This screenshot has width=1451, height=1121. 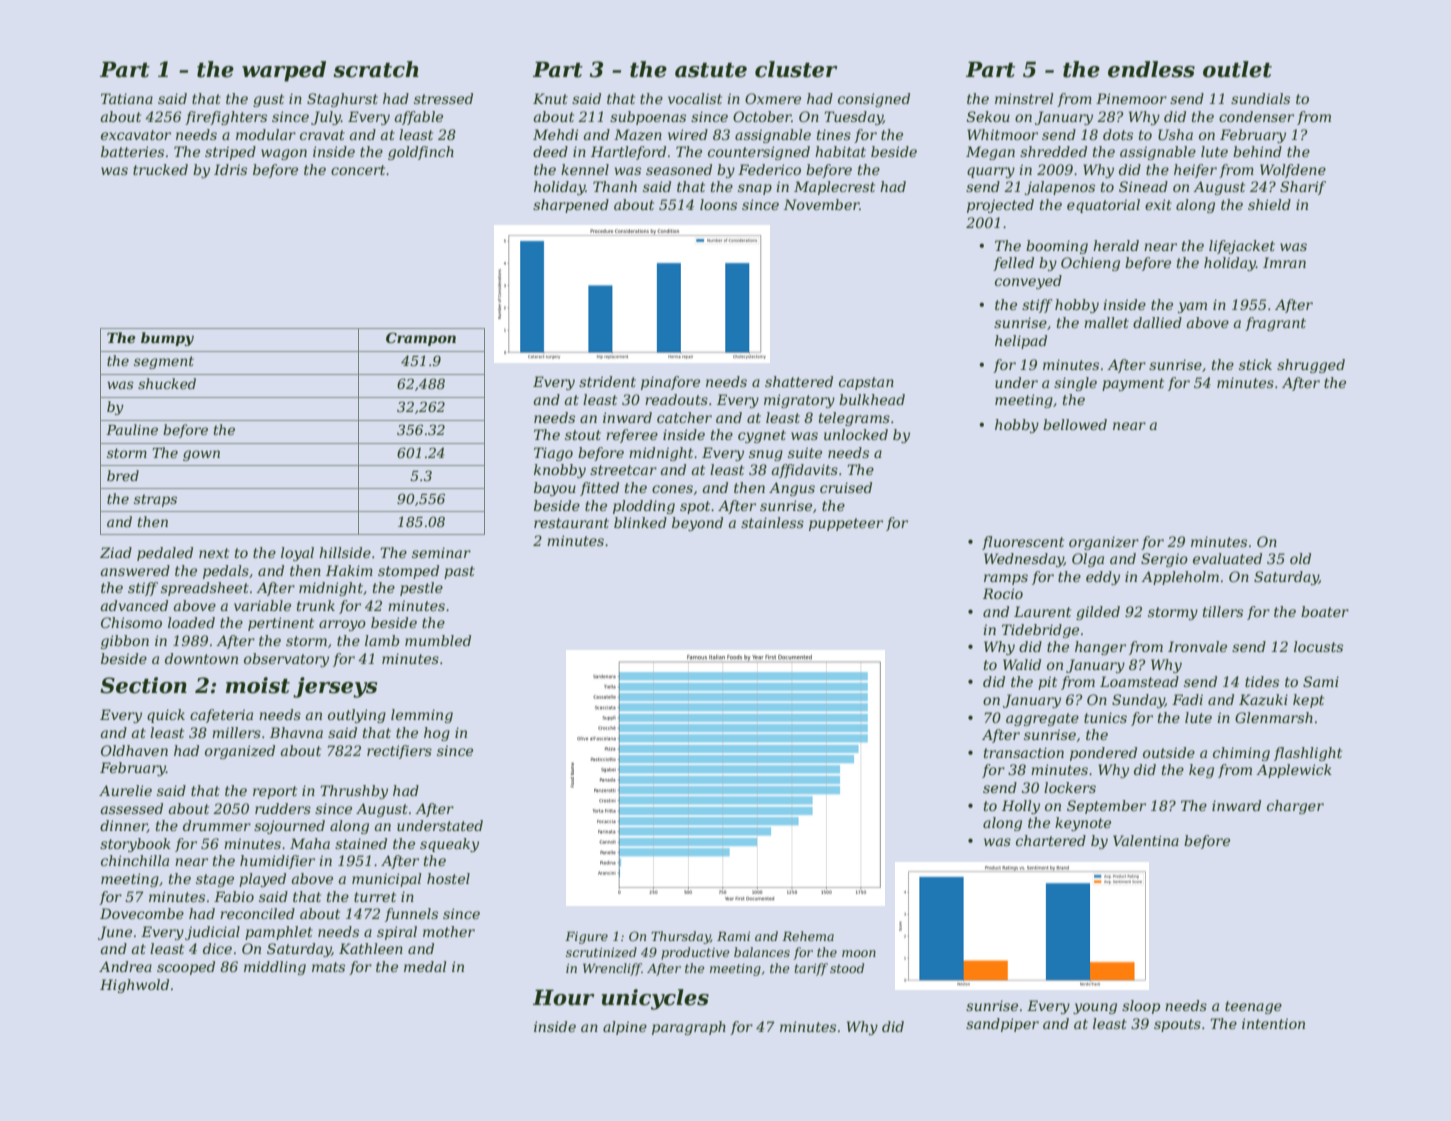 What do you see at coordinates (1151, 69) in the screenshot?
I see `endless` at bounding box center [1151, 69].
